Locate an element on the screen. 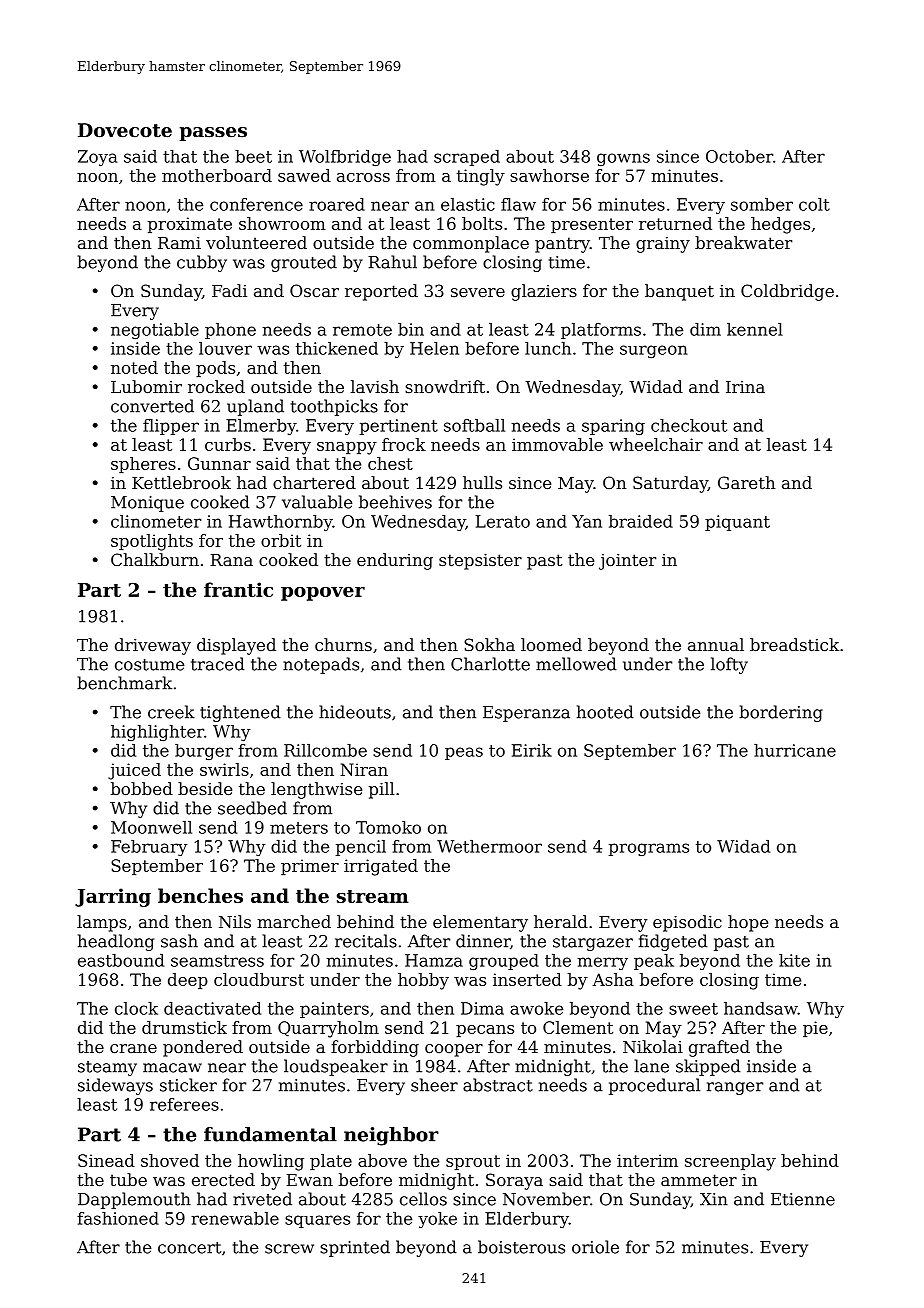 The height and width of the screenshot is (1308, 924). stepsister is located at coordinates (480, 562).
